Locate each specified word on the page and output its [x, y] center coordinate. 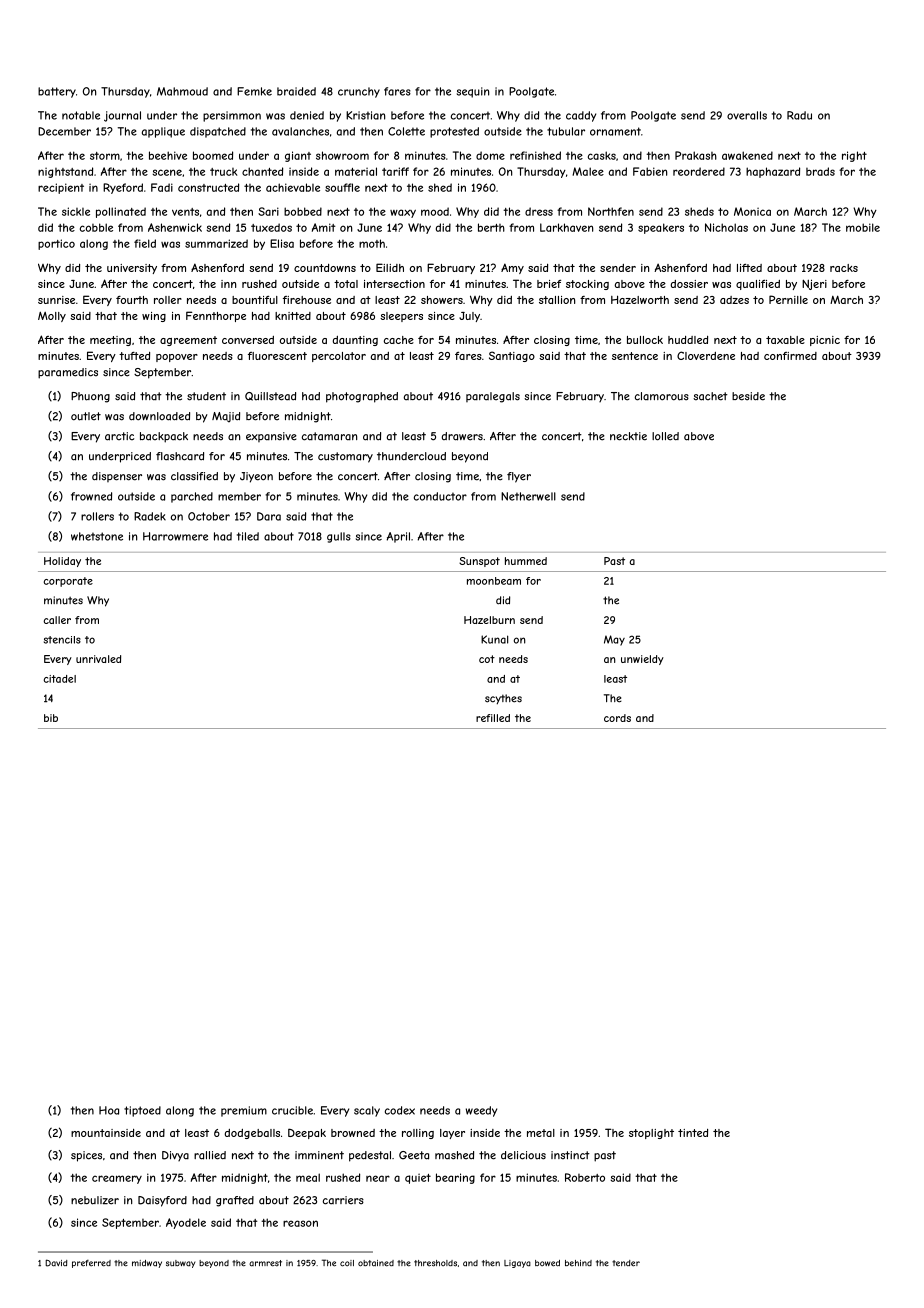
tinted [693, 1133]
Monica [752, 211]
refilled [493, 718]
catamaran [329, 436]
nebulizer [95, 1200]
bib [51, 718]
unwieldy [642, 660]
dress [539, 211]
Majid [226, 417]
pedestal [370, 1156]
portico [56, 244]
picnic [825, 341]
